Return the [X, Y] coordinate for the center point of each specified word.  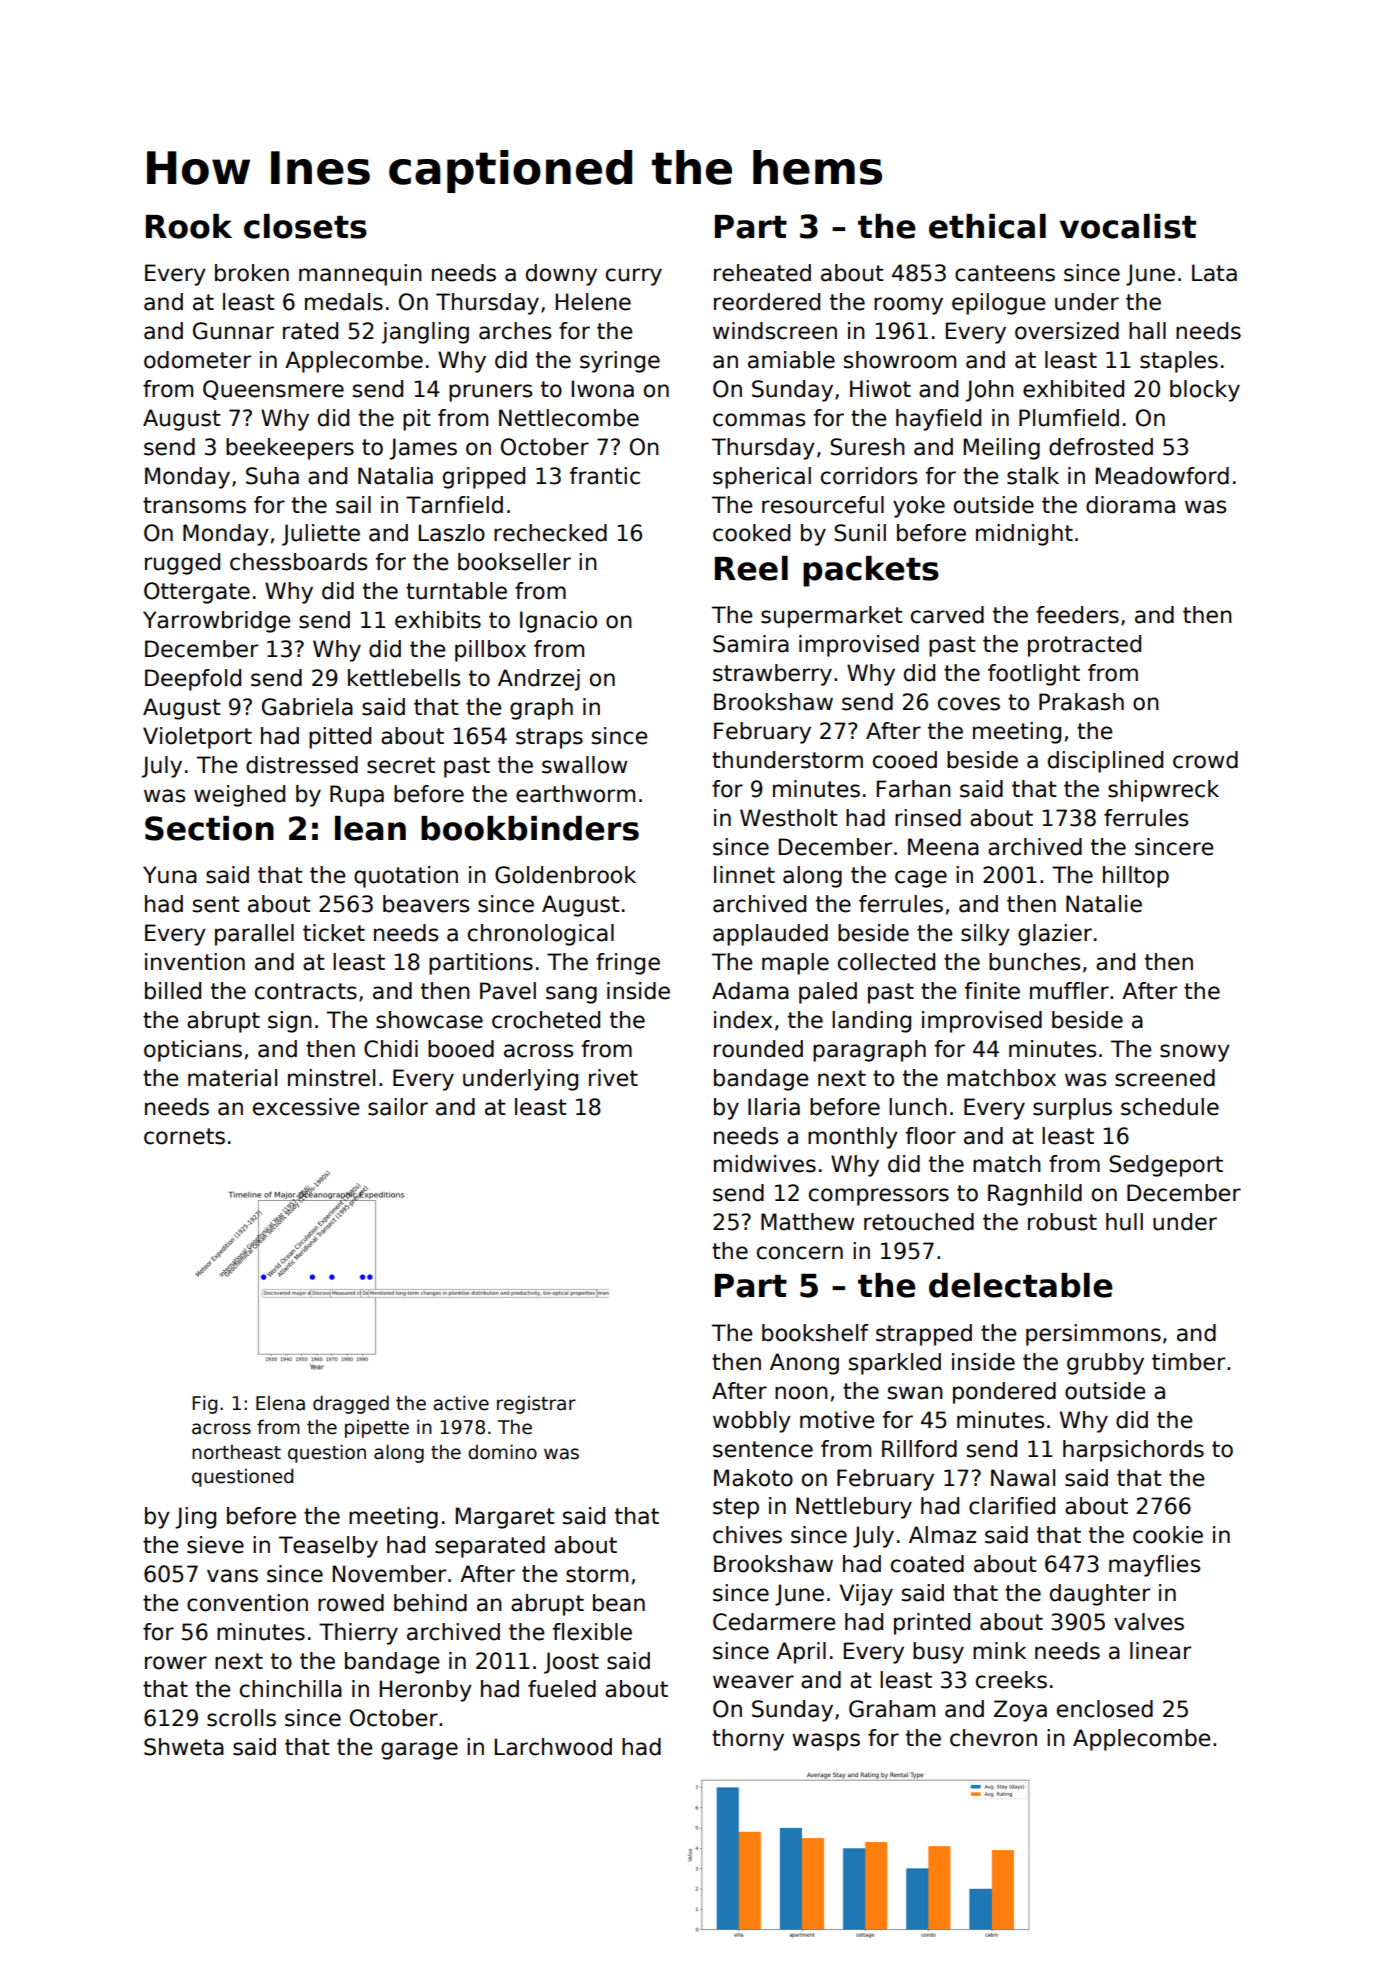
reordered [767, 302]
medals [344, 302]
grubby [1105, 1364]
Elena [280, 1403]
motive [837, 1420]
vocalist [1127, 226]
